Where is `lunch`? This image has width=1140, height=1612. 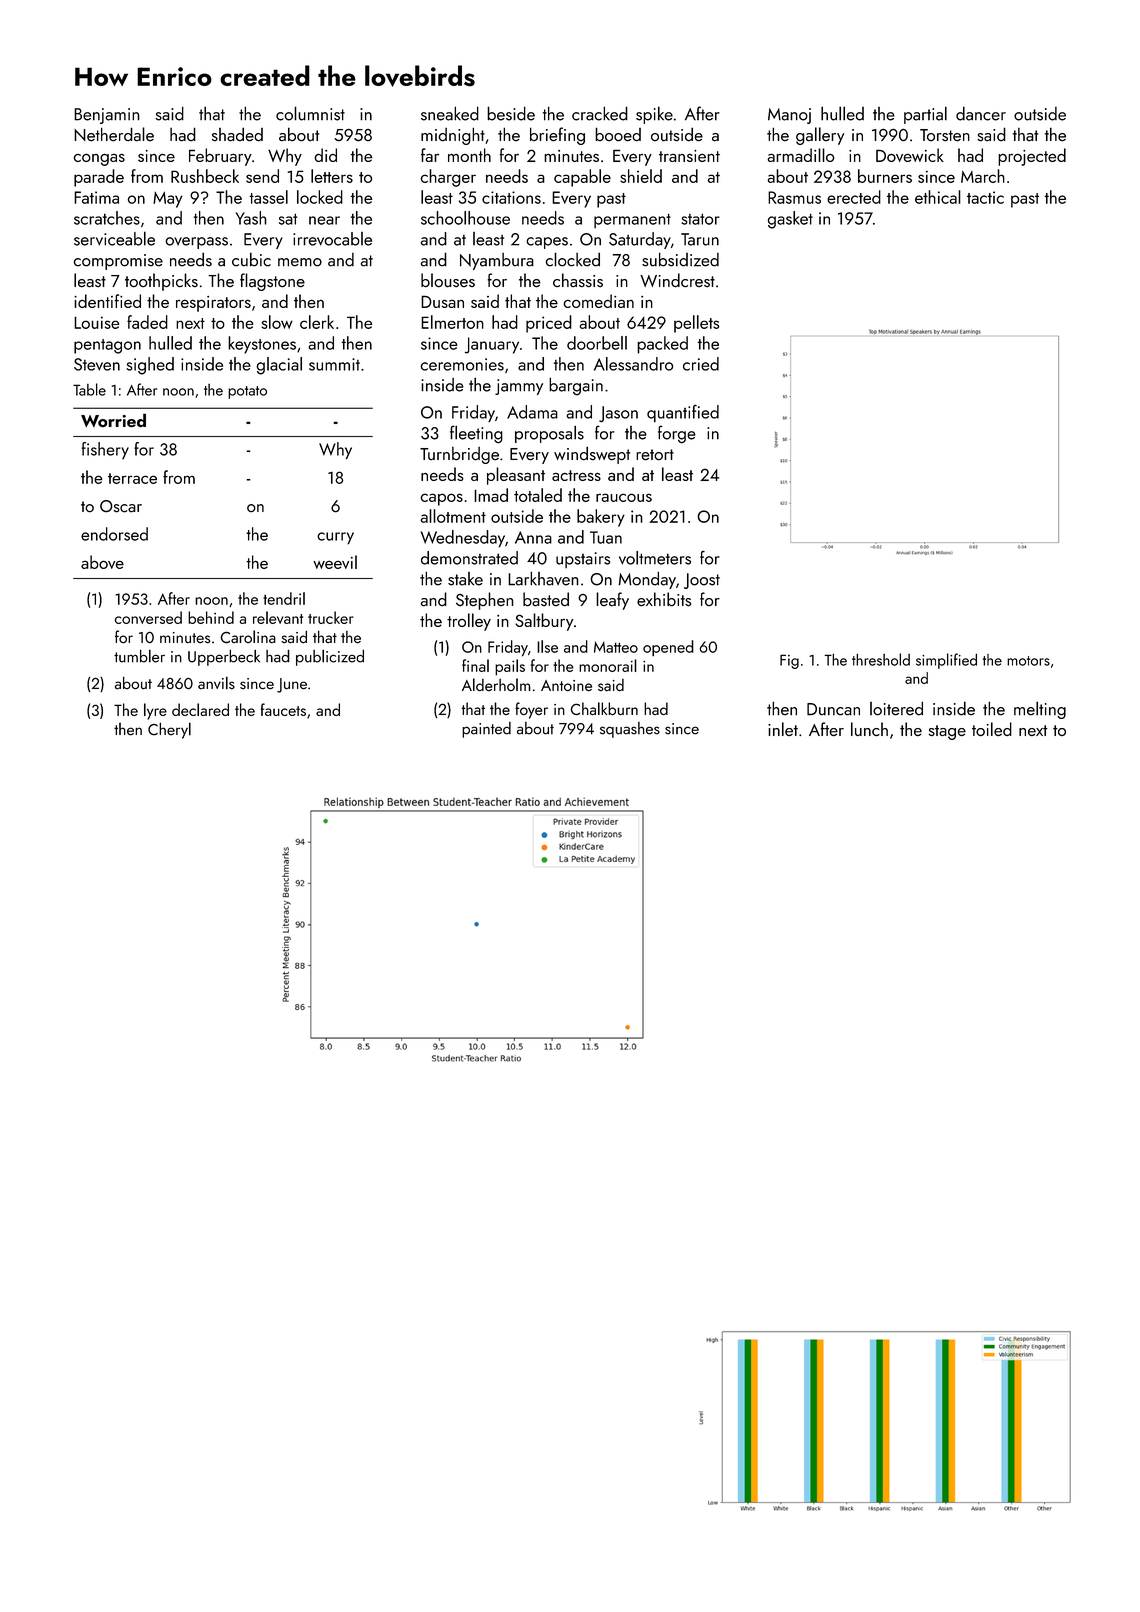 lunch is located at coordinates (869, 729).
